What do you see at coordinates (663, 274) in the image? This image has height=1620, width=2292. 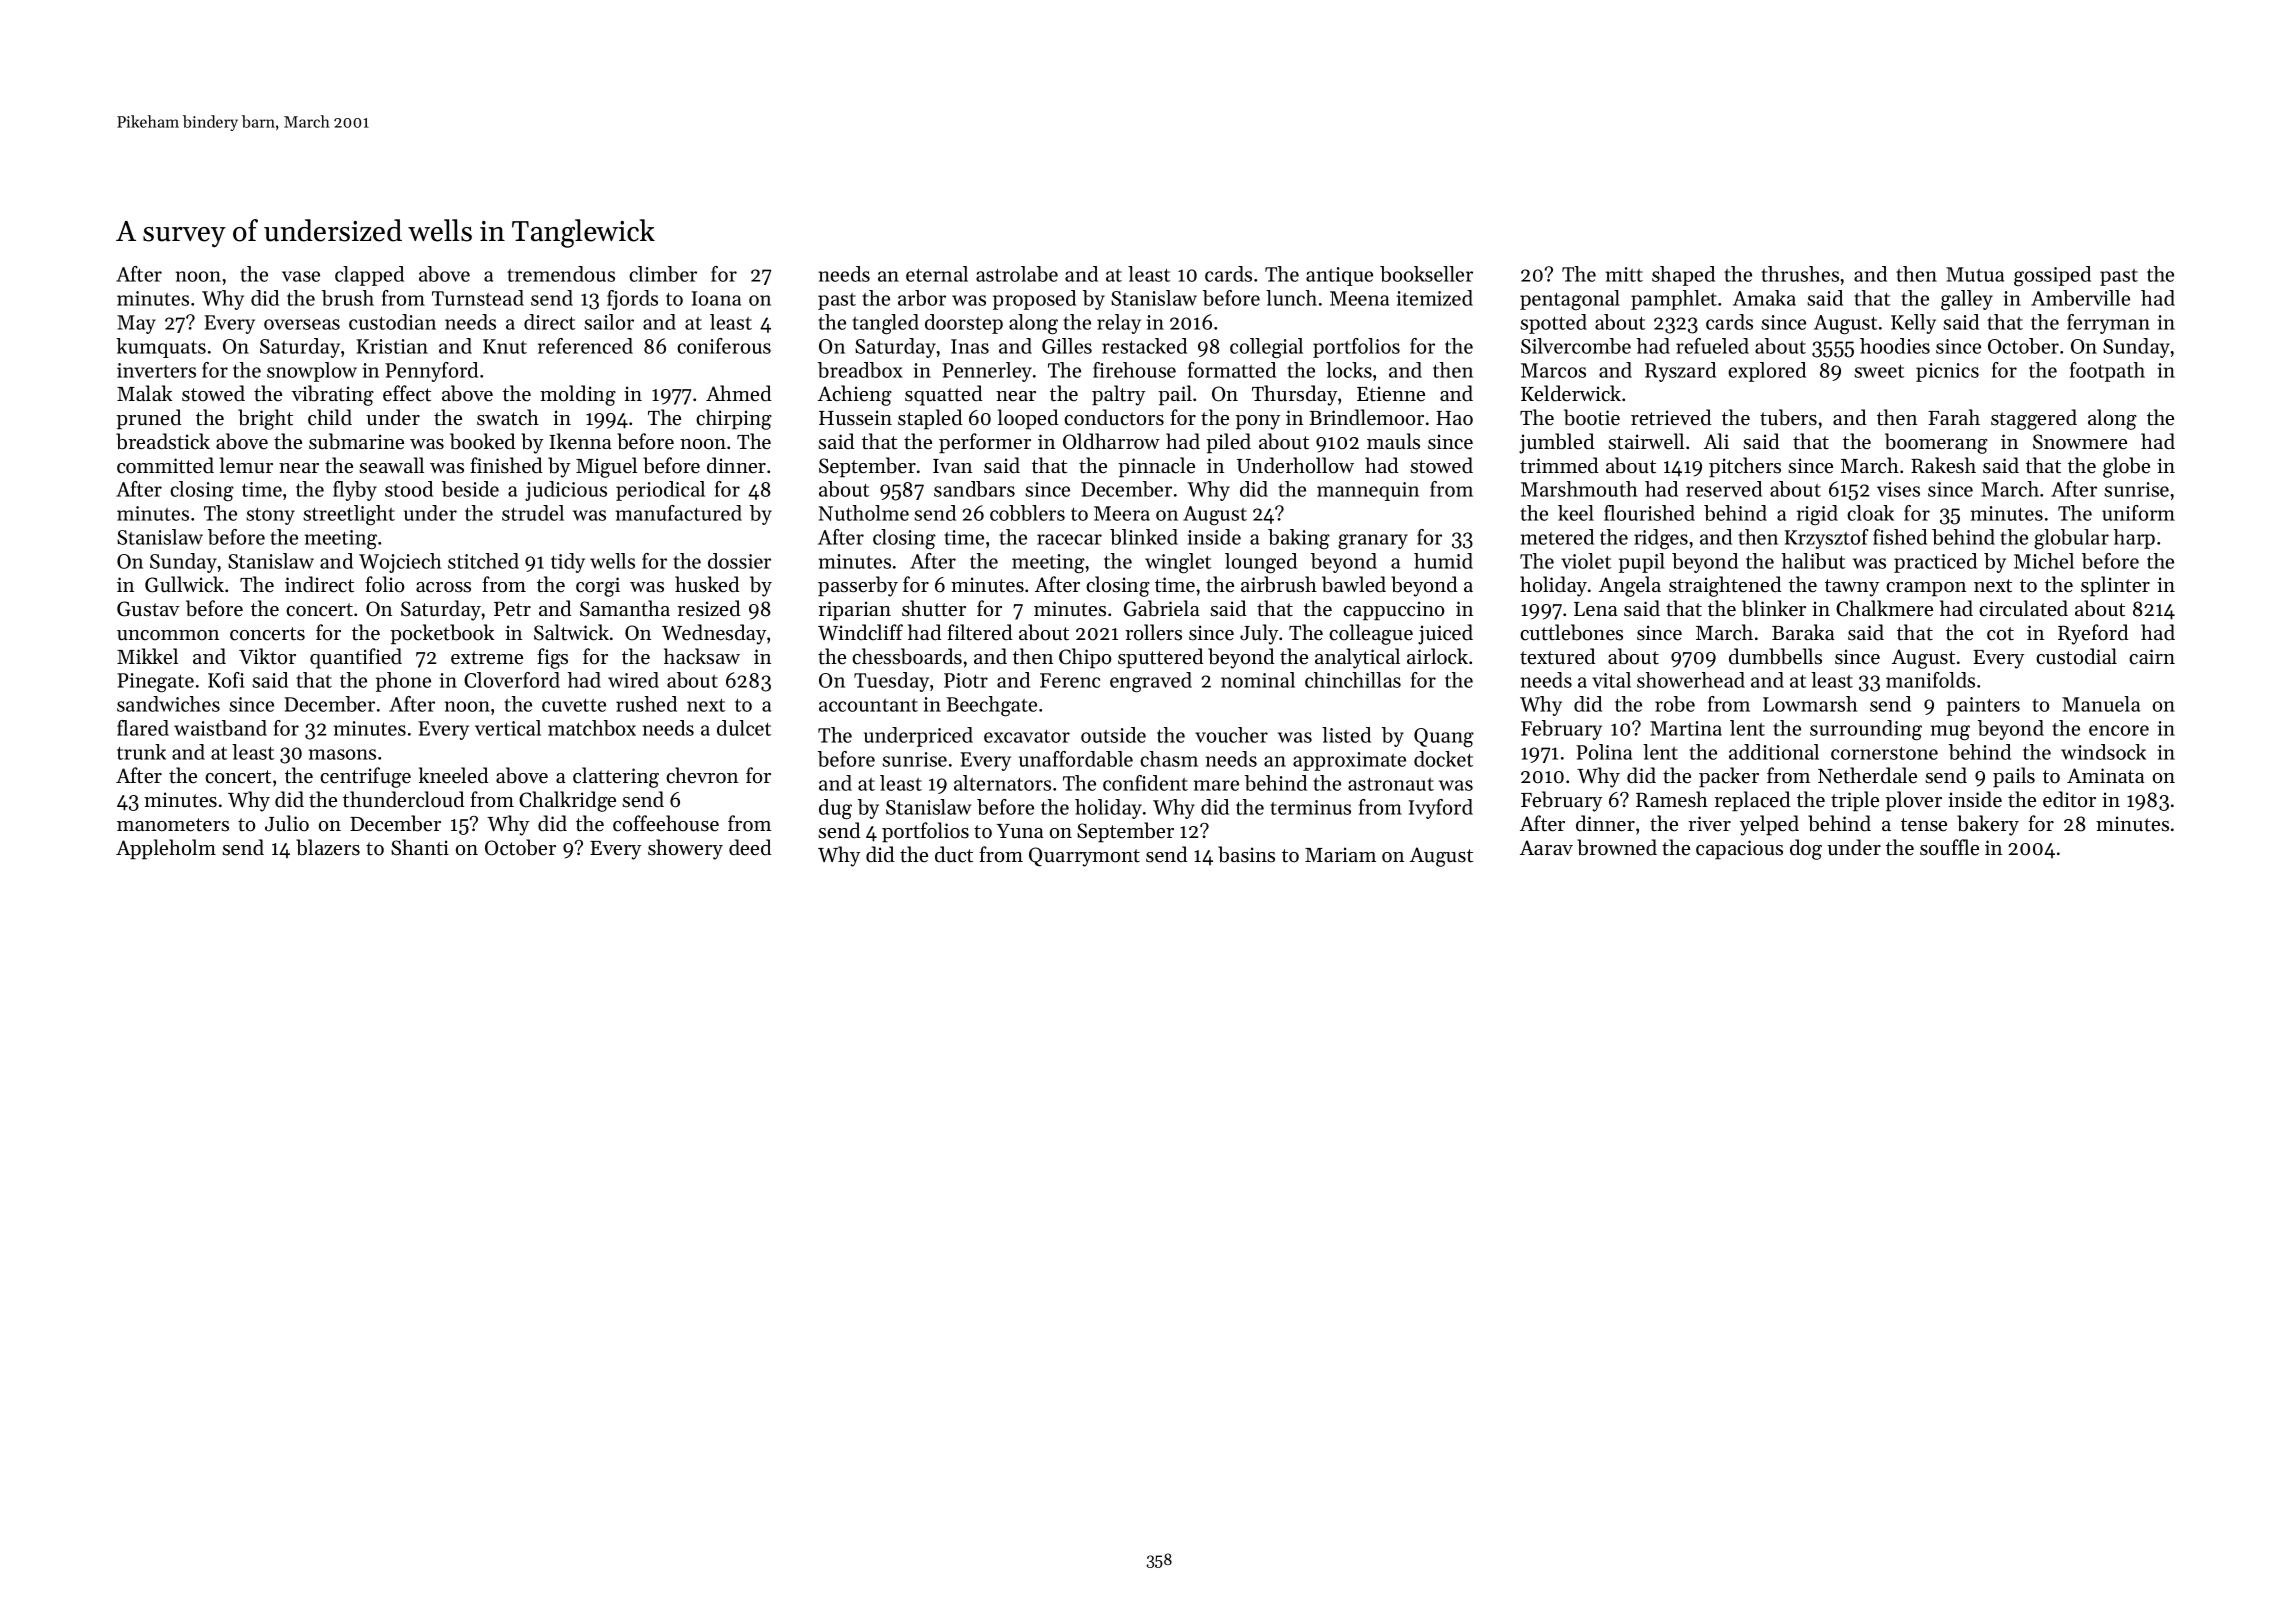 I see `climber` at bounding box center [663, 274].
